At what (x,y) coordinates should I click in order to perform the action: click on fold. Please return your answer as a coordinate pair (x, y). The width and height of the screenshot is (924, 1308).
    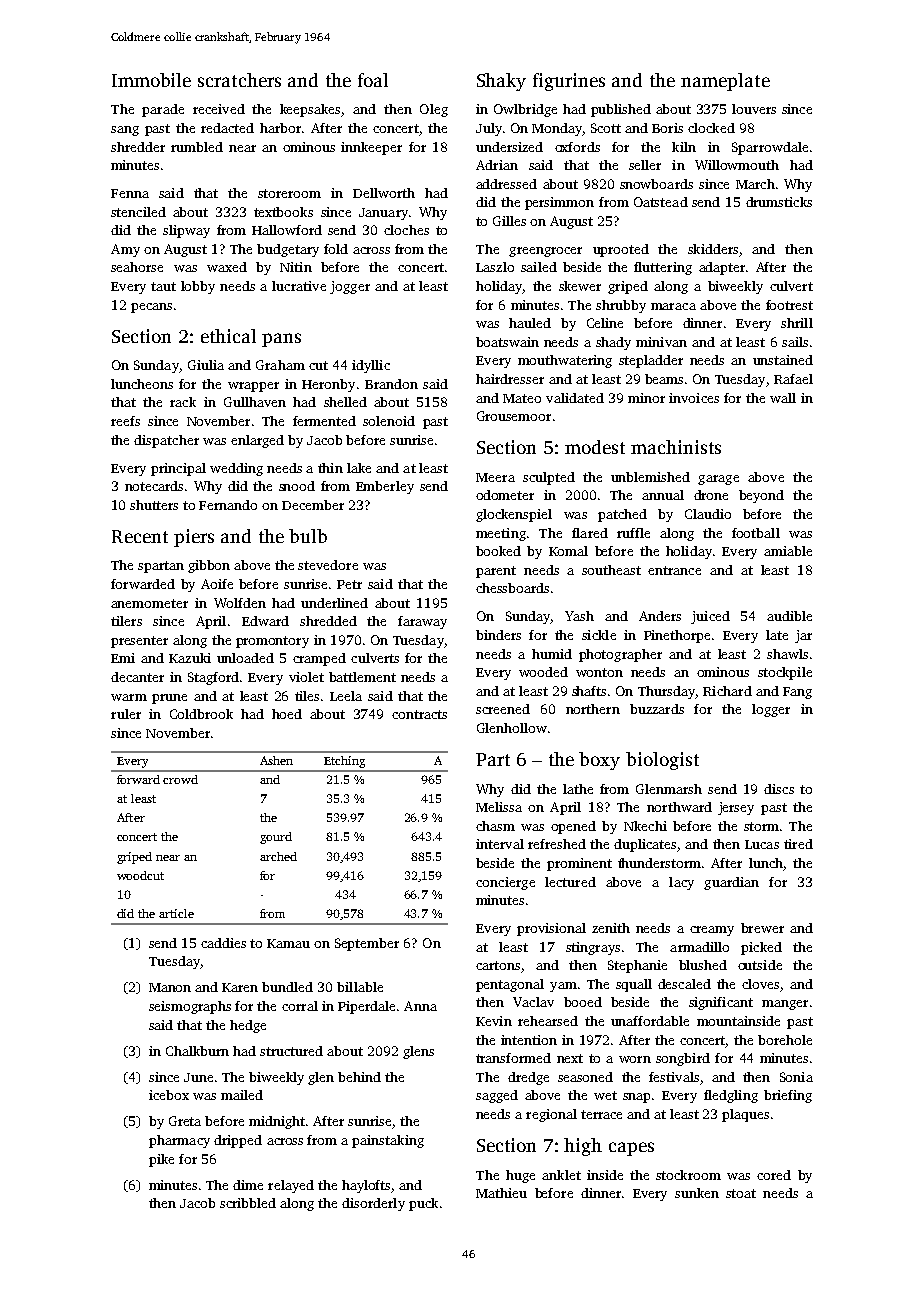
    Looking at the image, I should click on (336, 249).
